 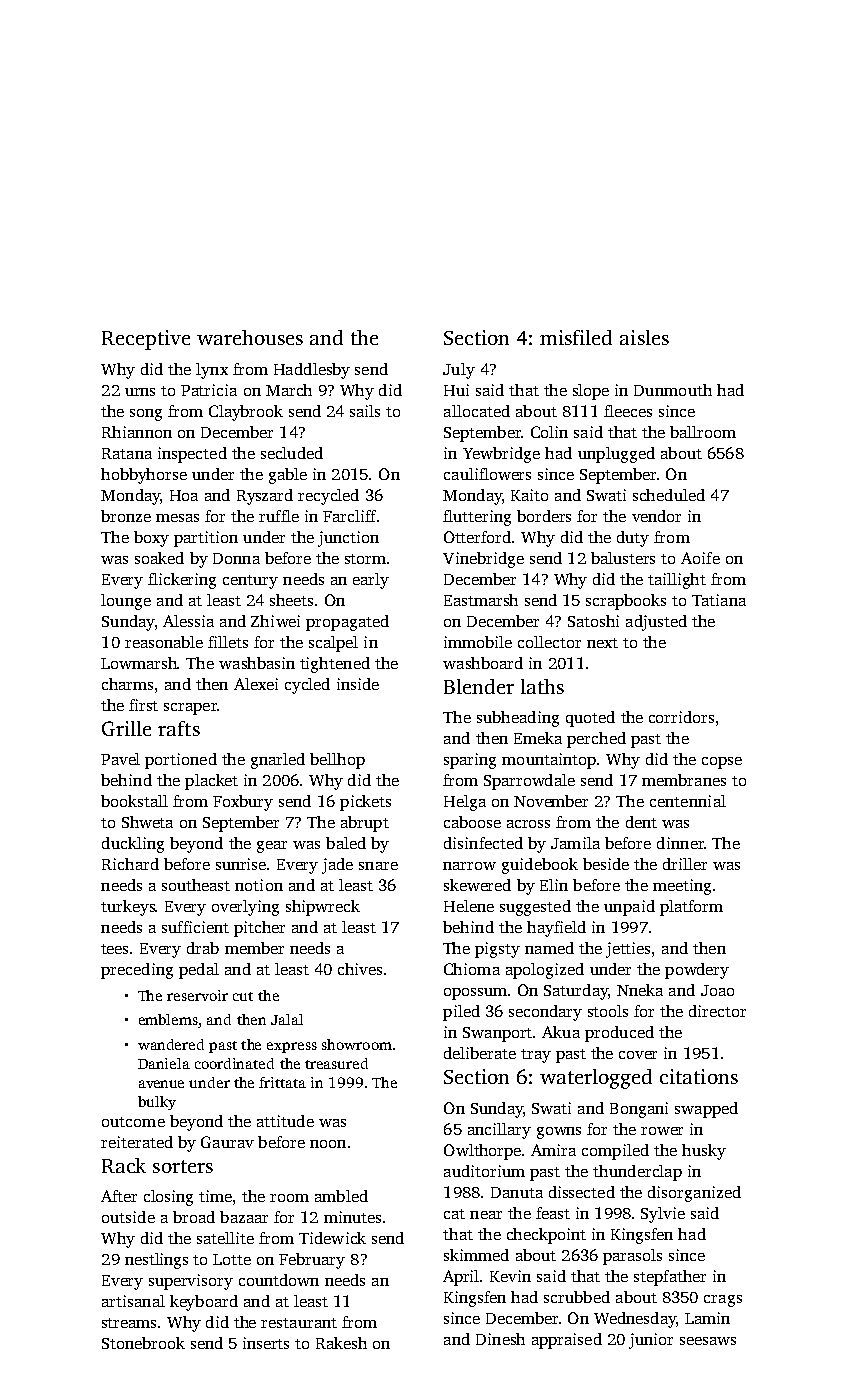 I want to click on aisles, so click(x=644, y=337).
